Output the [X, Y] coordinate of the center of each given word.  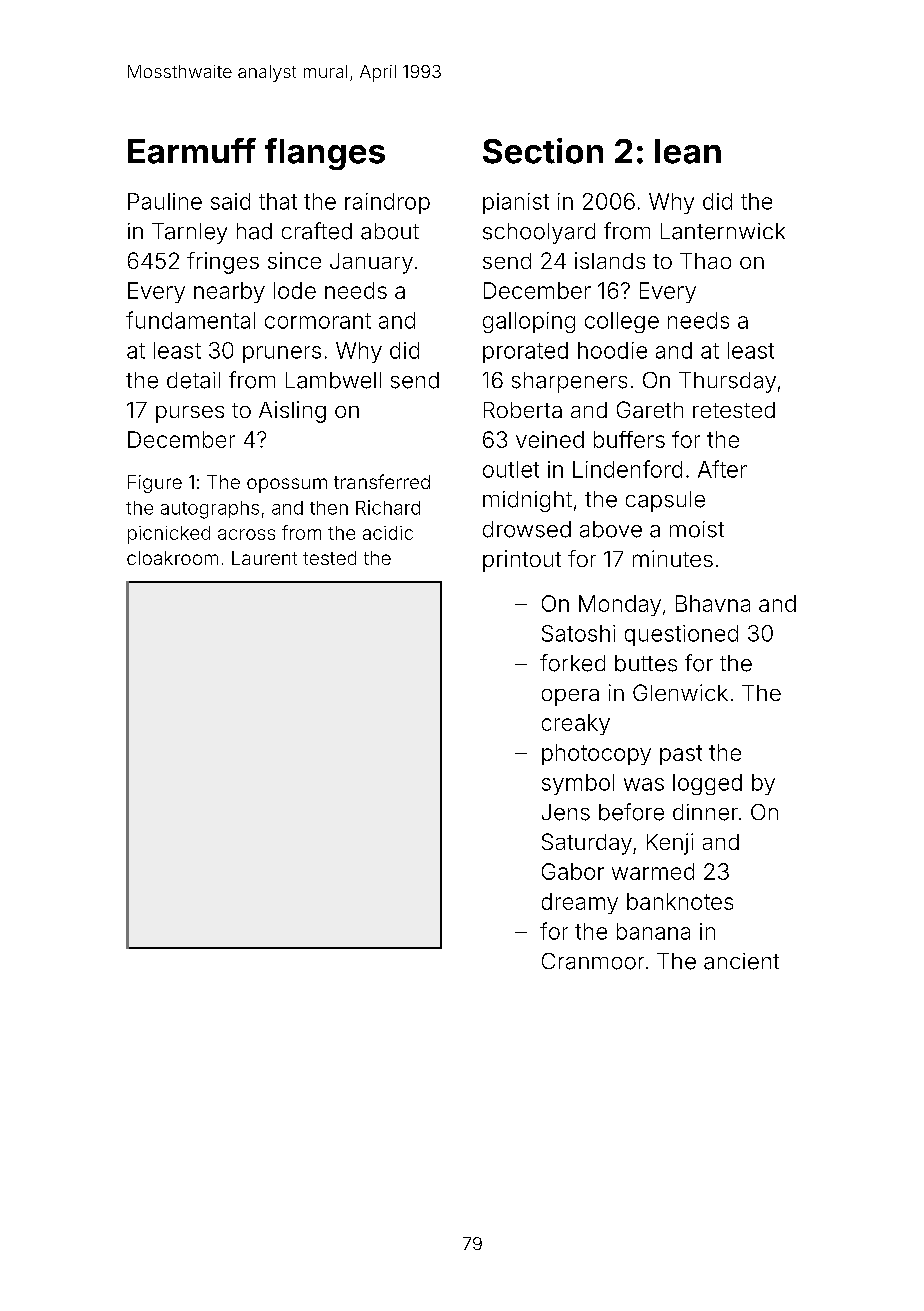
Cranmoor [593, 961]
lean [688, 151]
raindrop [387, 203]
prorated [525, 352]
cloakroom [172, 558]
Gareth [650, 409]
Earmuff [192, 151]
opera [570, 697]
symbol [578, 784]
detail [193, 380]
